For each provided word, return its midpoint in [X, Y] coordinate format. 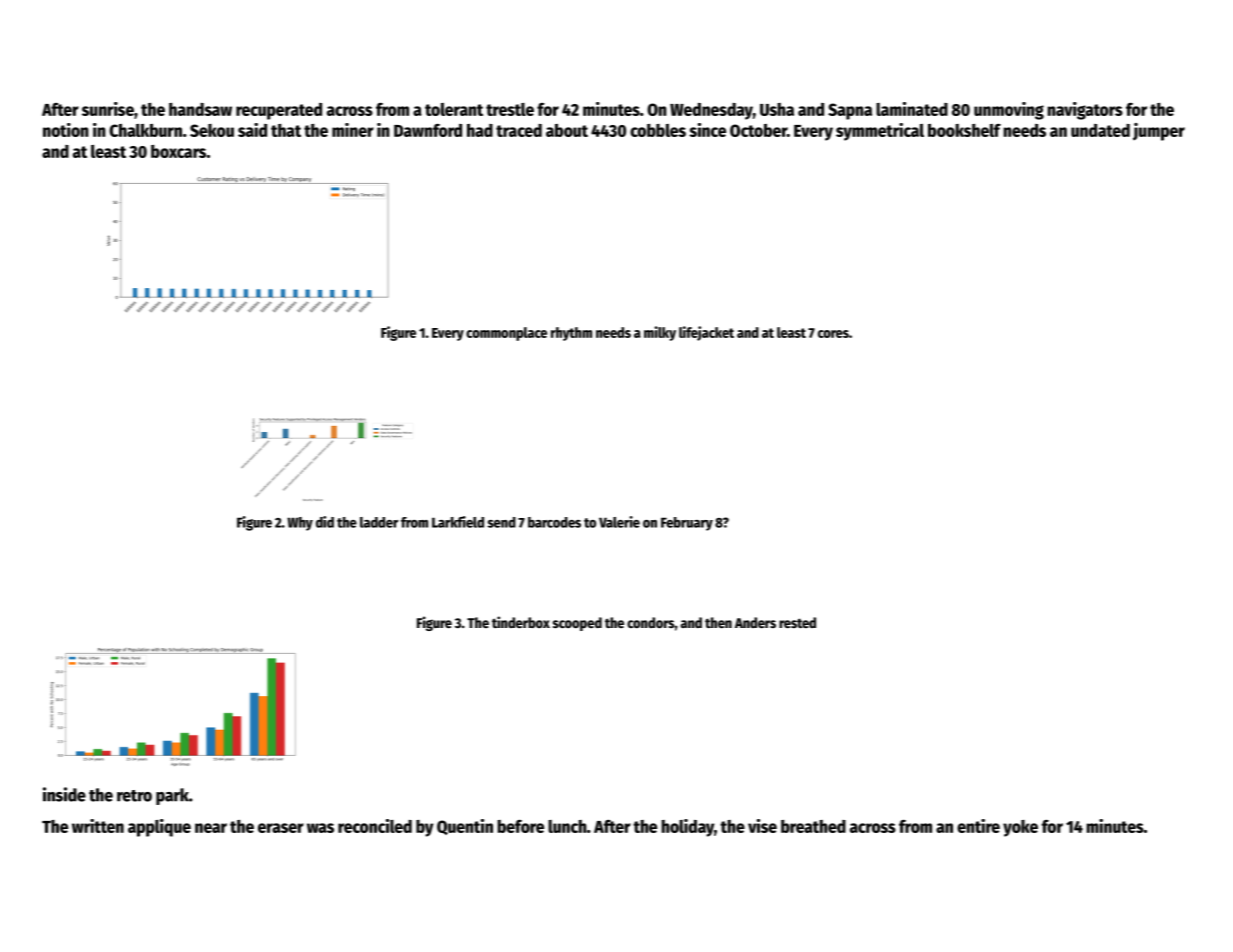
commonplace [506, 334]
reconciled [375, 826]
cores [833, 334]
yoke [1020, 828]
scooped [577, 624]
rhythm [571, 334]
